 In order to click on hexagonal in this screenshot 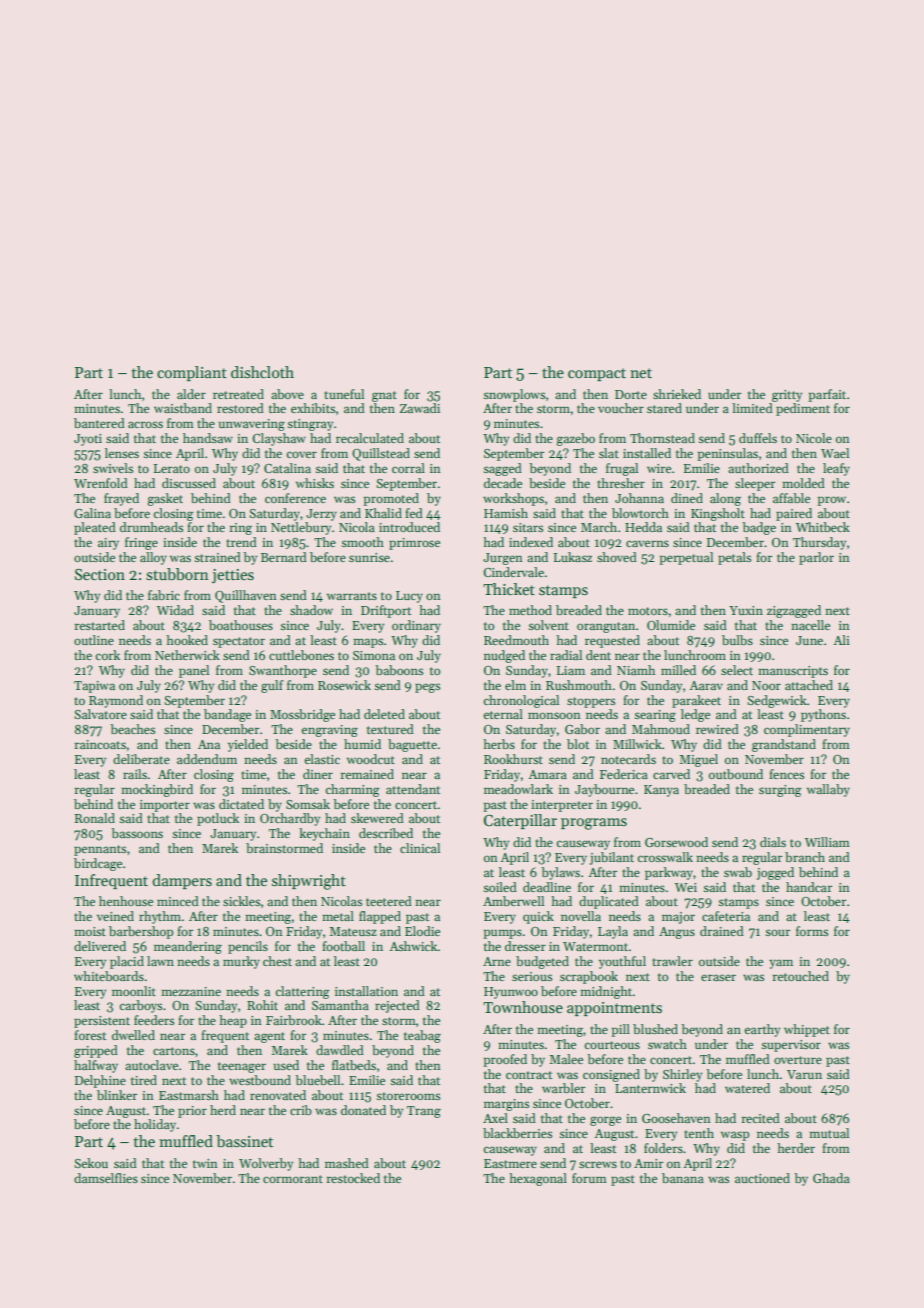, I will do `click(538, 1179)`.
